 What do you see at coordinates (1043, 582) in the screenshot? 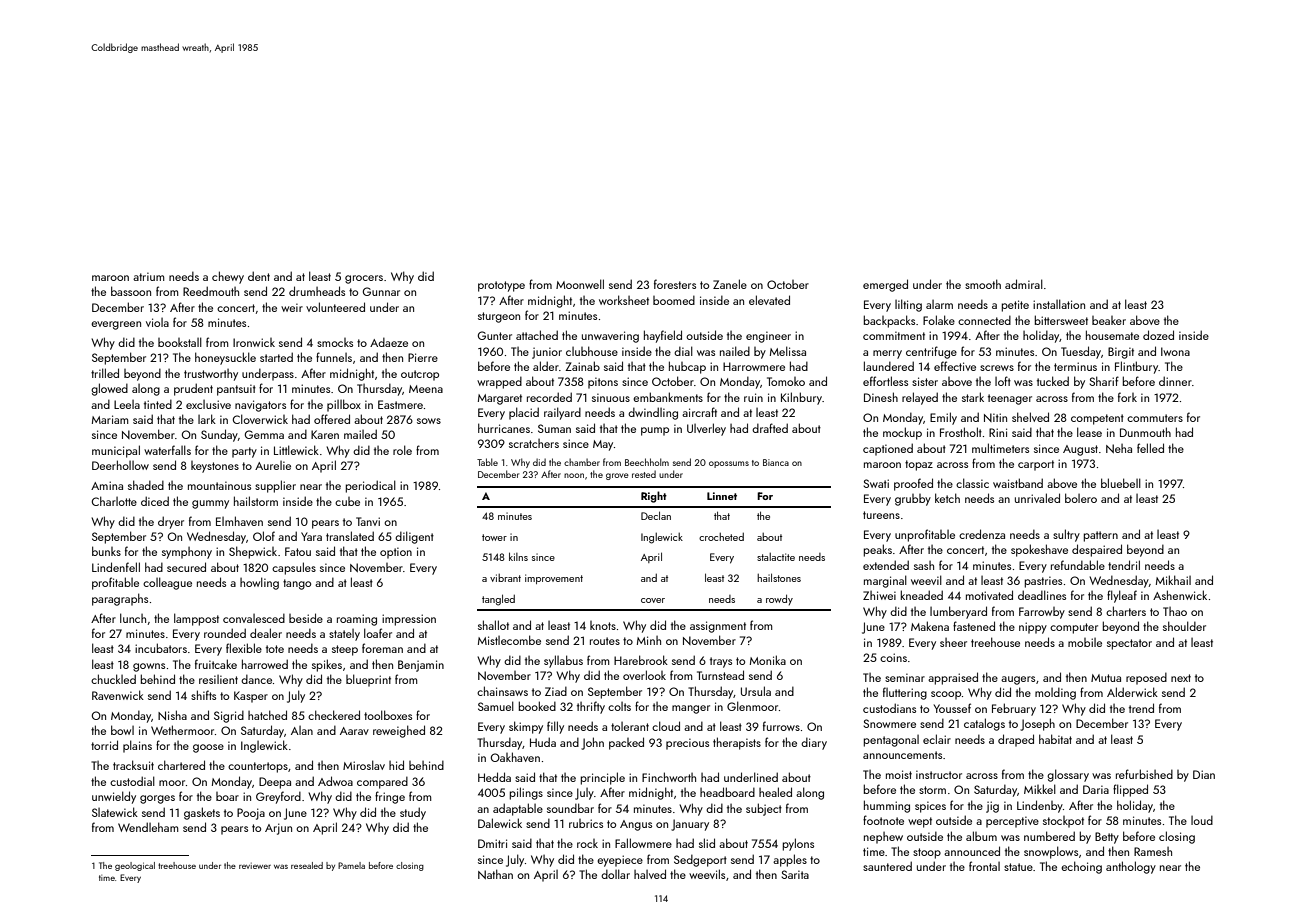
I see `pastries` at bounding box center [1043, 582].
